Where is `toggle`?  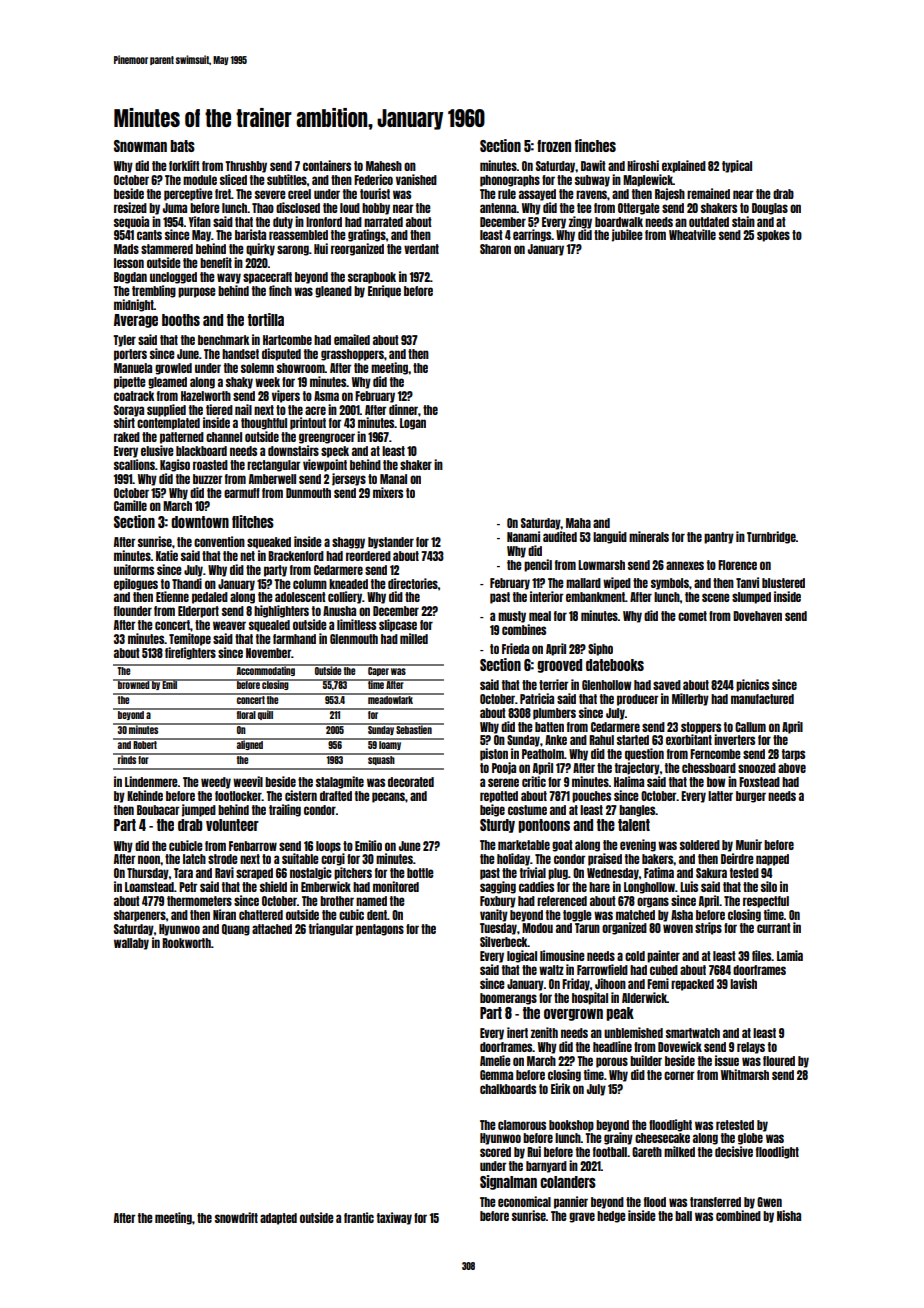
toggle is located at coordinates (577, 916).
